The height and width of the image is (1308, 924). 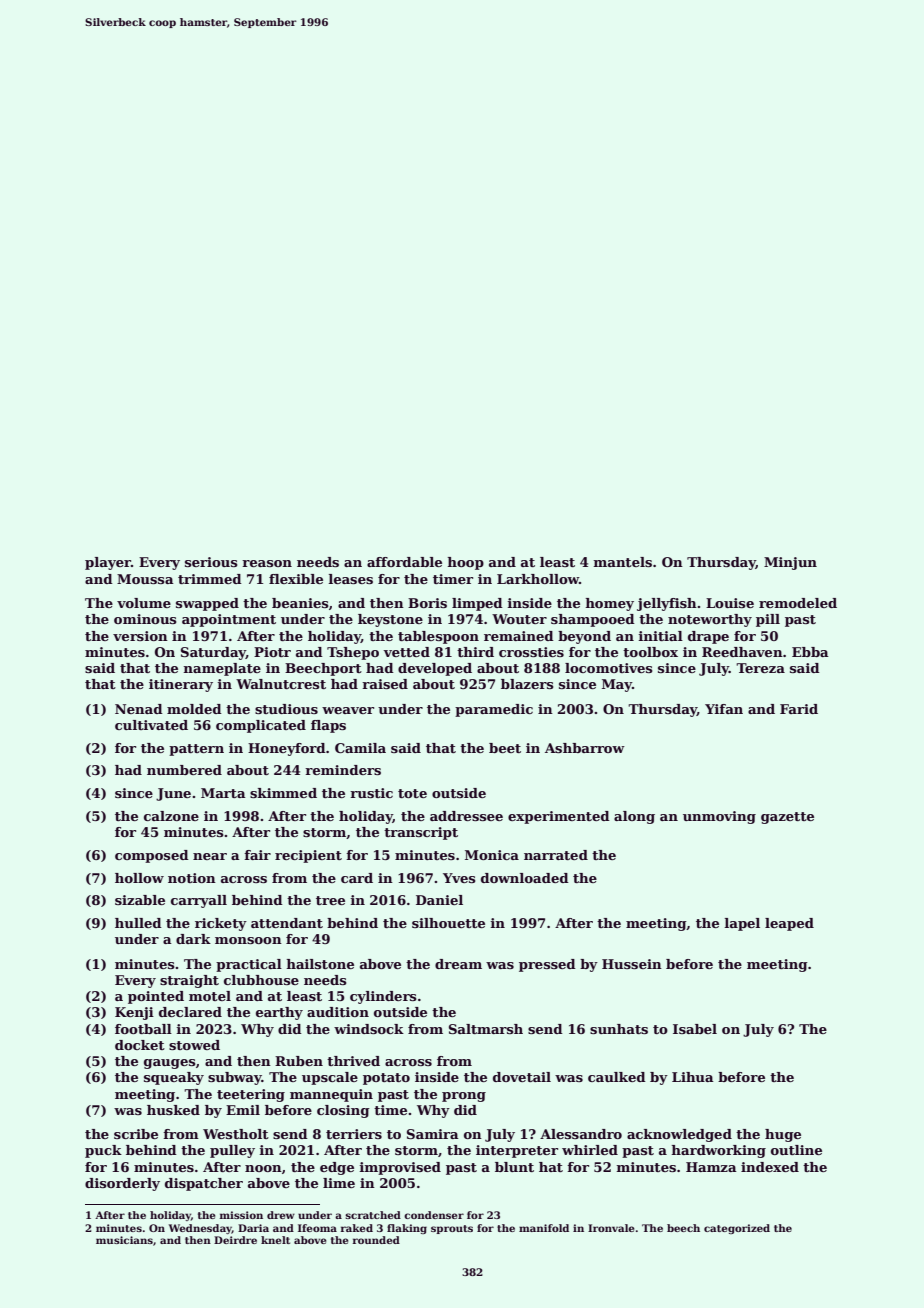 What do you see at coordinates (235, 1240) in the image?
I see `Deirdre` at bounding box center [235, 1240].
